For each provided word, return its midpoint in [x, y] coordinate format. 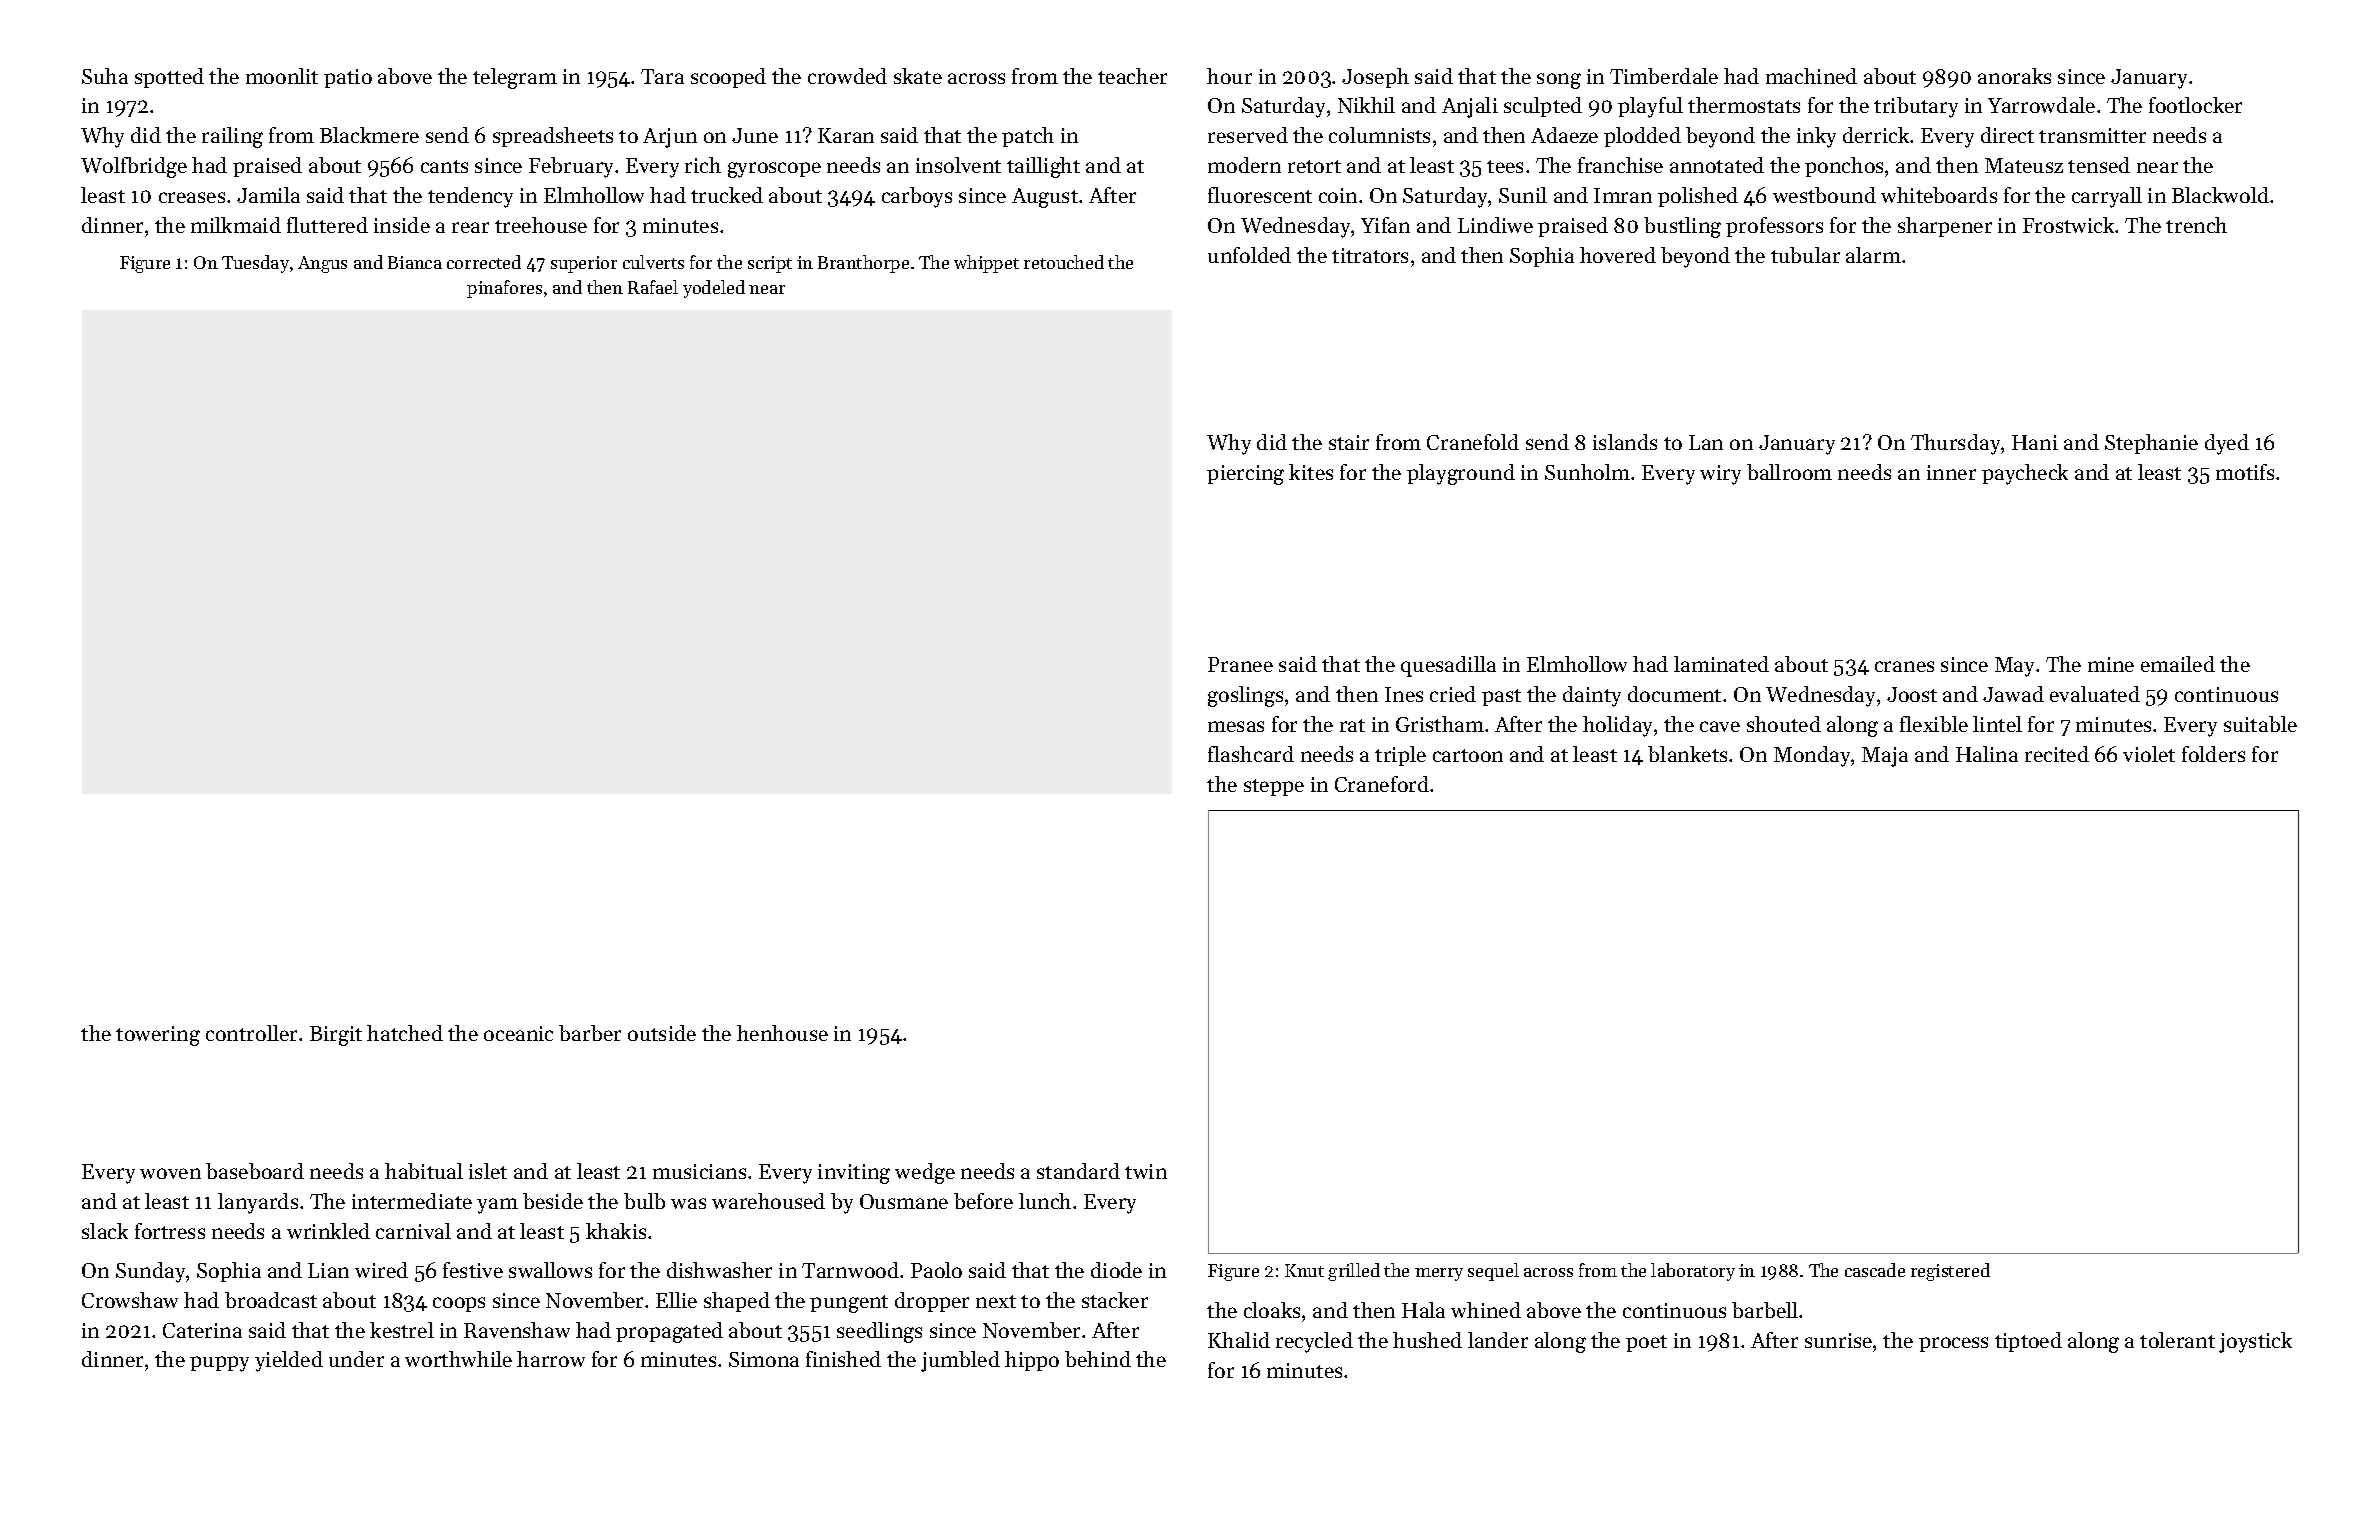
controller [251, 1033]
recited [2057, 754]
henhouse [782, 1033]
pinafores [504, 289]
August [1045, 198]
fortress [170, 1231]
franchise [1620, 165]
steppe [1274, 787]
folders [2213, 754]
